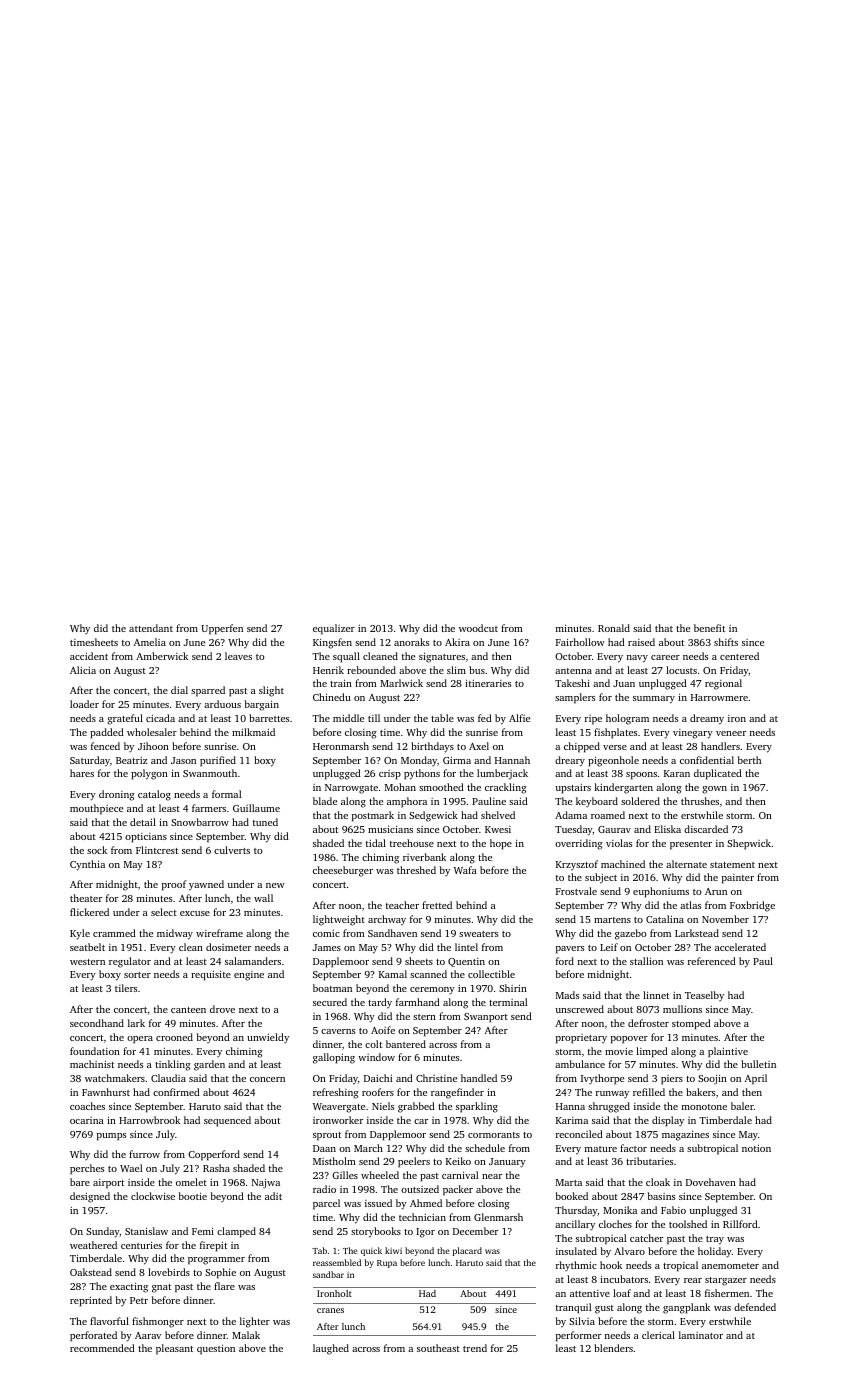 This page has width=849, height=1400. Describe the element at coordinates (87, 947) in the page. I see `seatbelt` at that location.
